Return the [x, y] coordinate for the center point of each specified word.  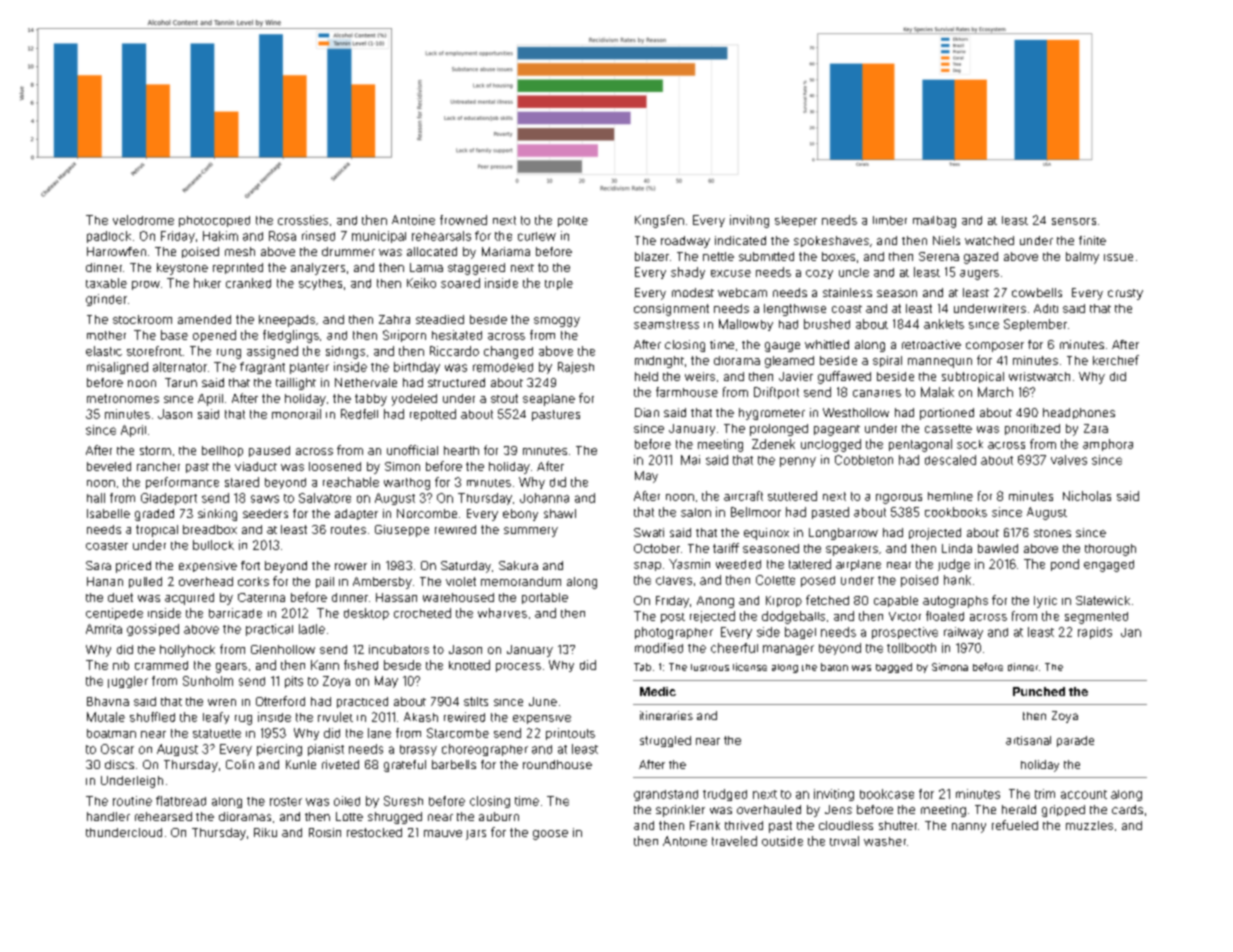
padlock [109, 237]
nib [121, 665]
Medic [658, 691]
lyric [1045, 602]
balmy [1082, 258]
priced [133, 567]
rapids [1095, 633]
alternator [180, 367]
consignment [671, 310]
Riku [265, 832]
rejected [712, 617]
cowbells [1037, 292]
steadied [440, 319]
